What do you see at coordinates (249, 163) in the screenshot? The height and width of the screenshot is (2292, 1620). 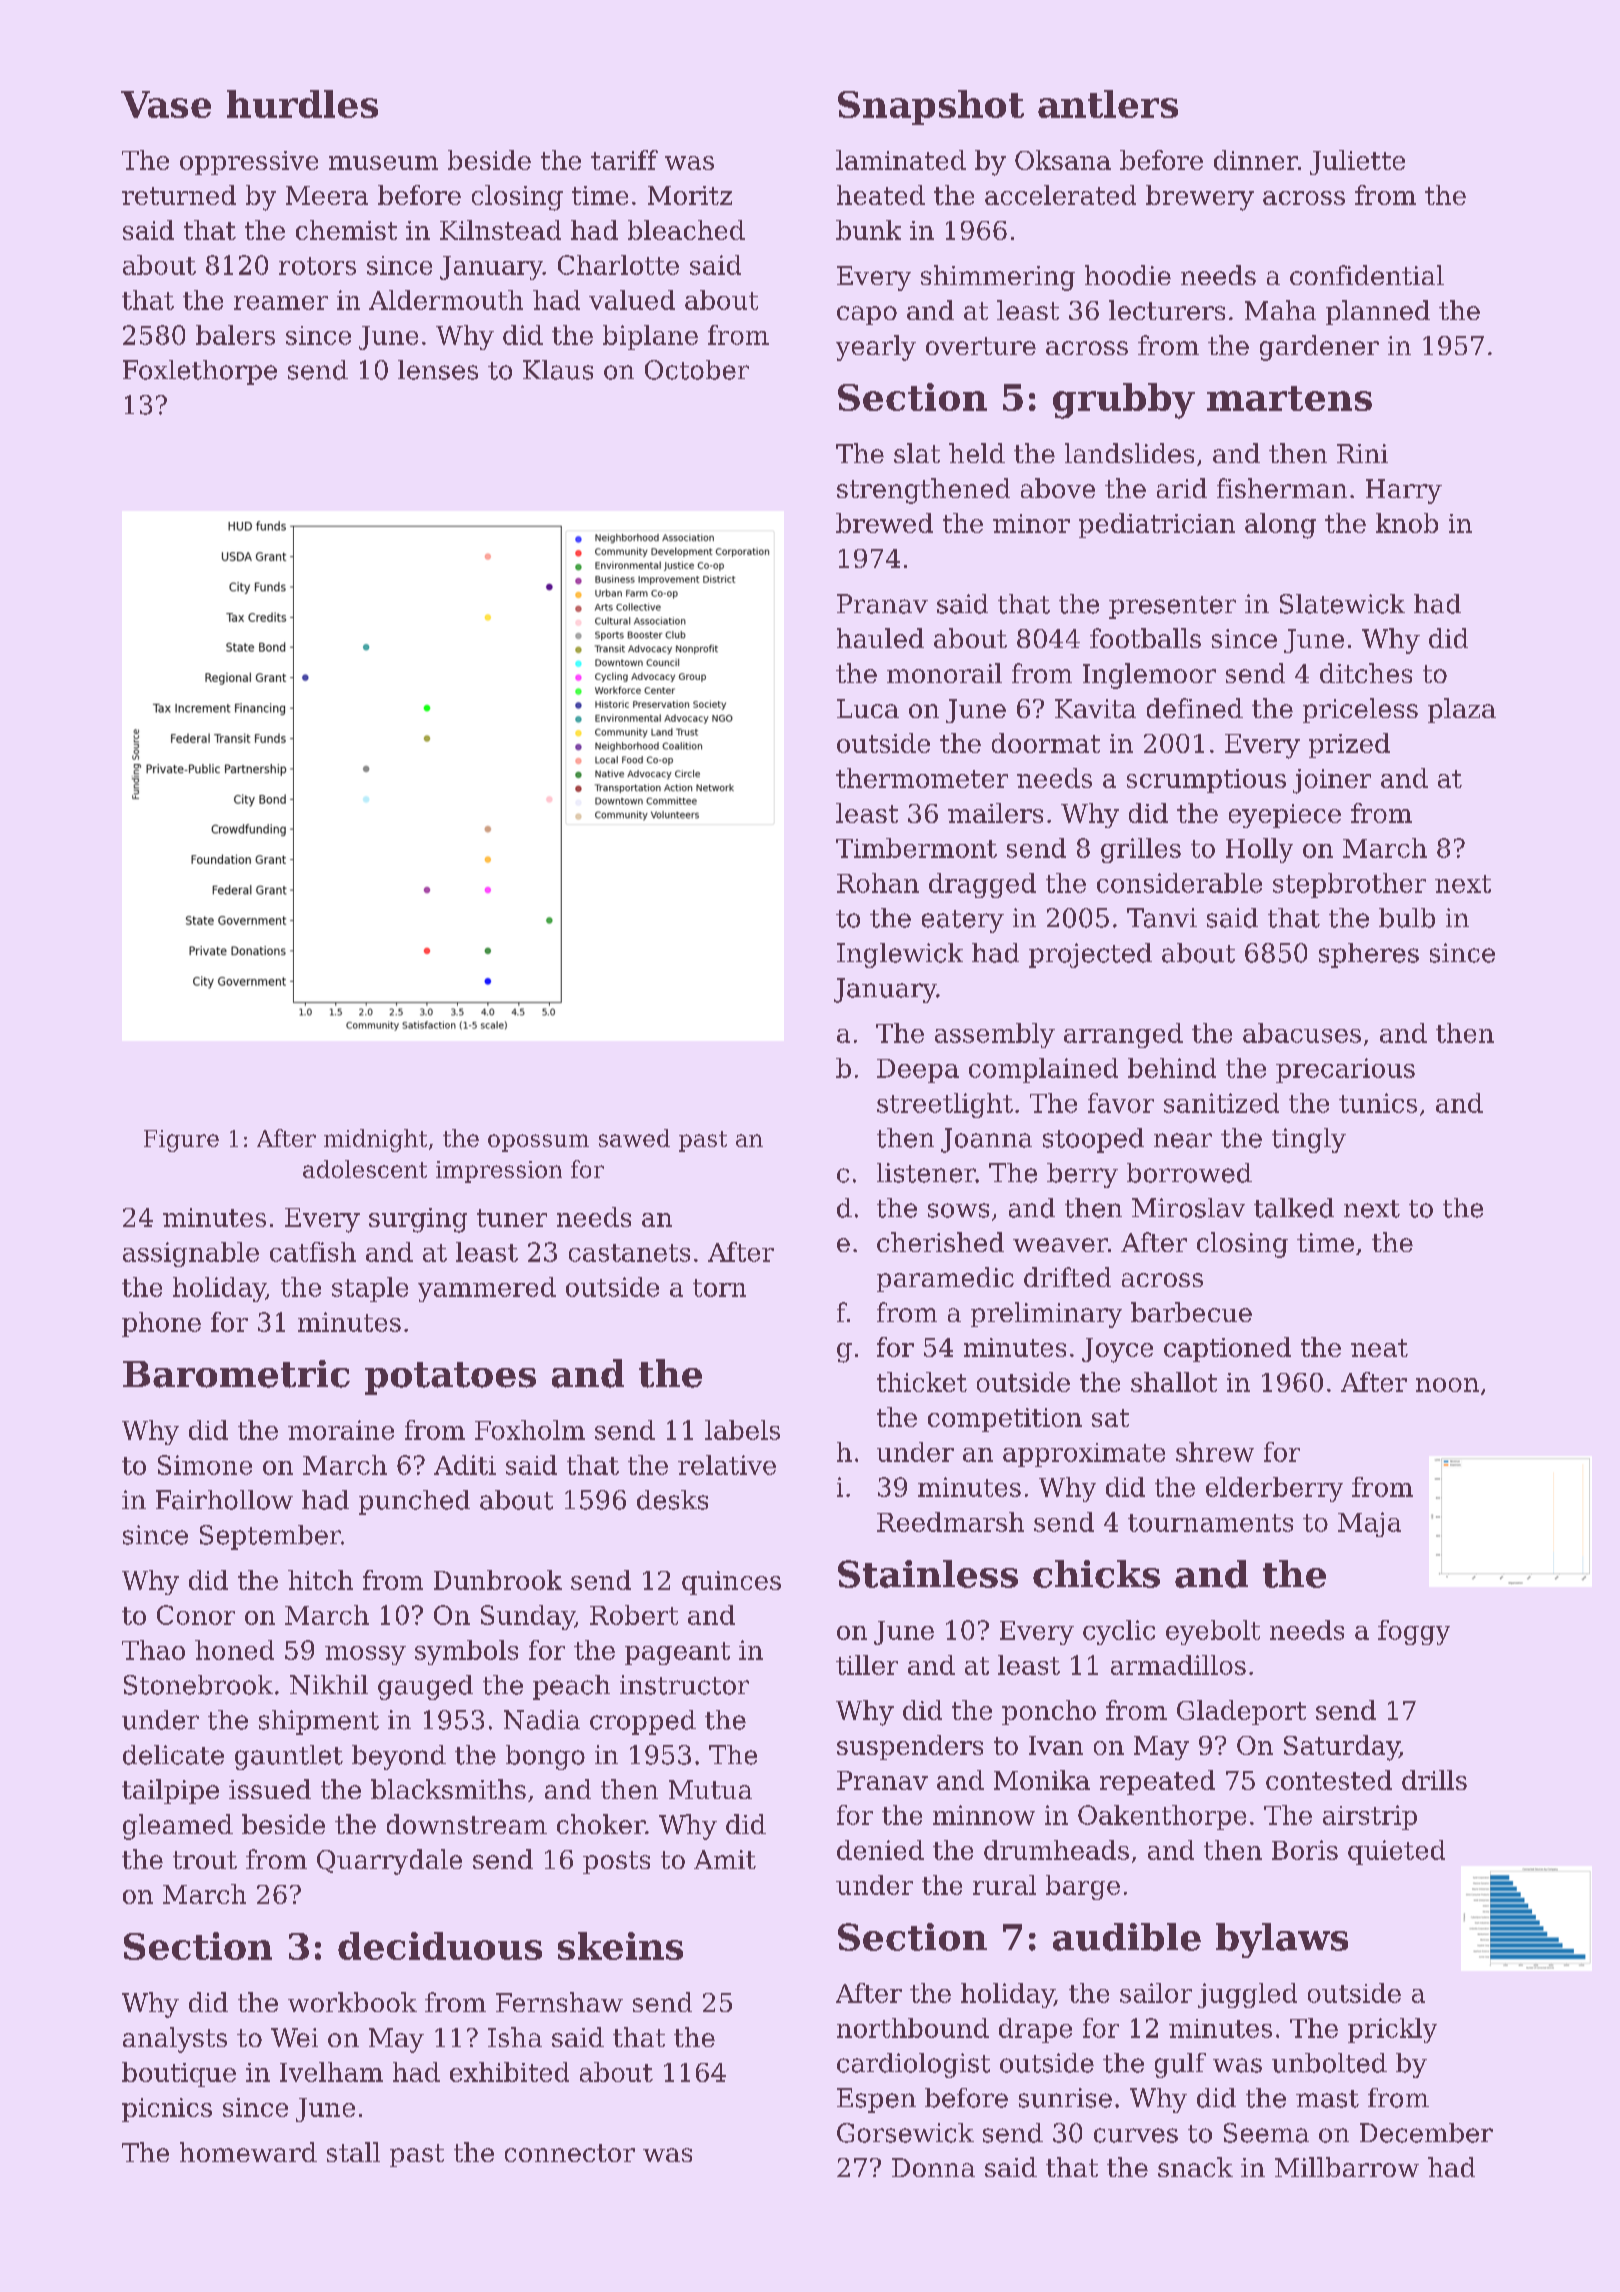 I see `oppressive` at bounding box center [249, 163].
